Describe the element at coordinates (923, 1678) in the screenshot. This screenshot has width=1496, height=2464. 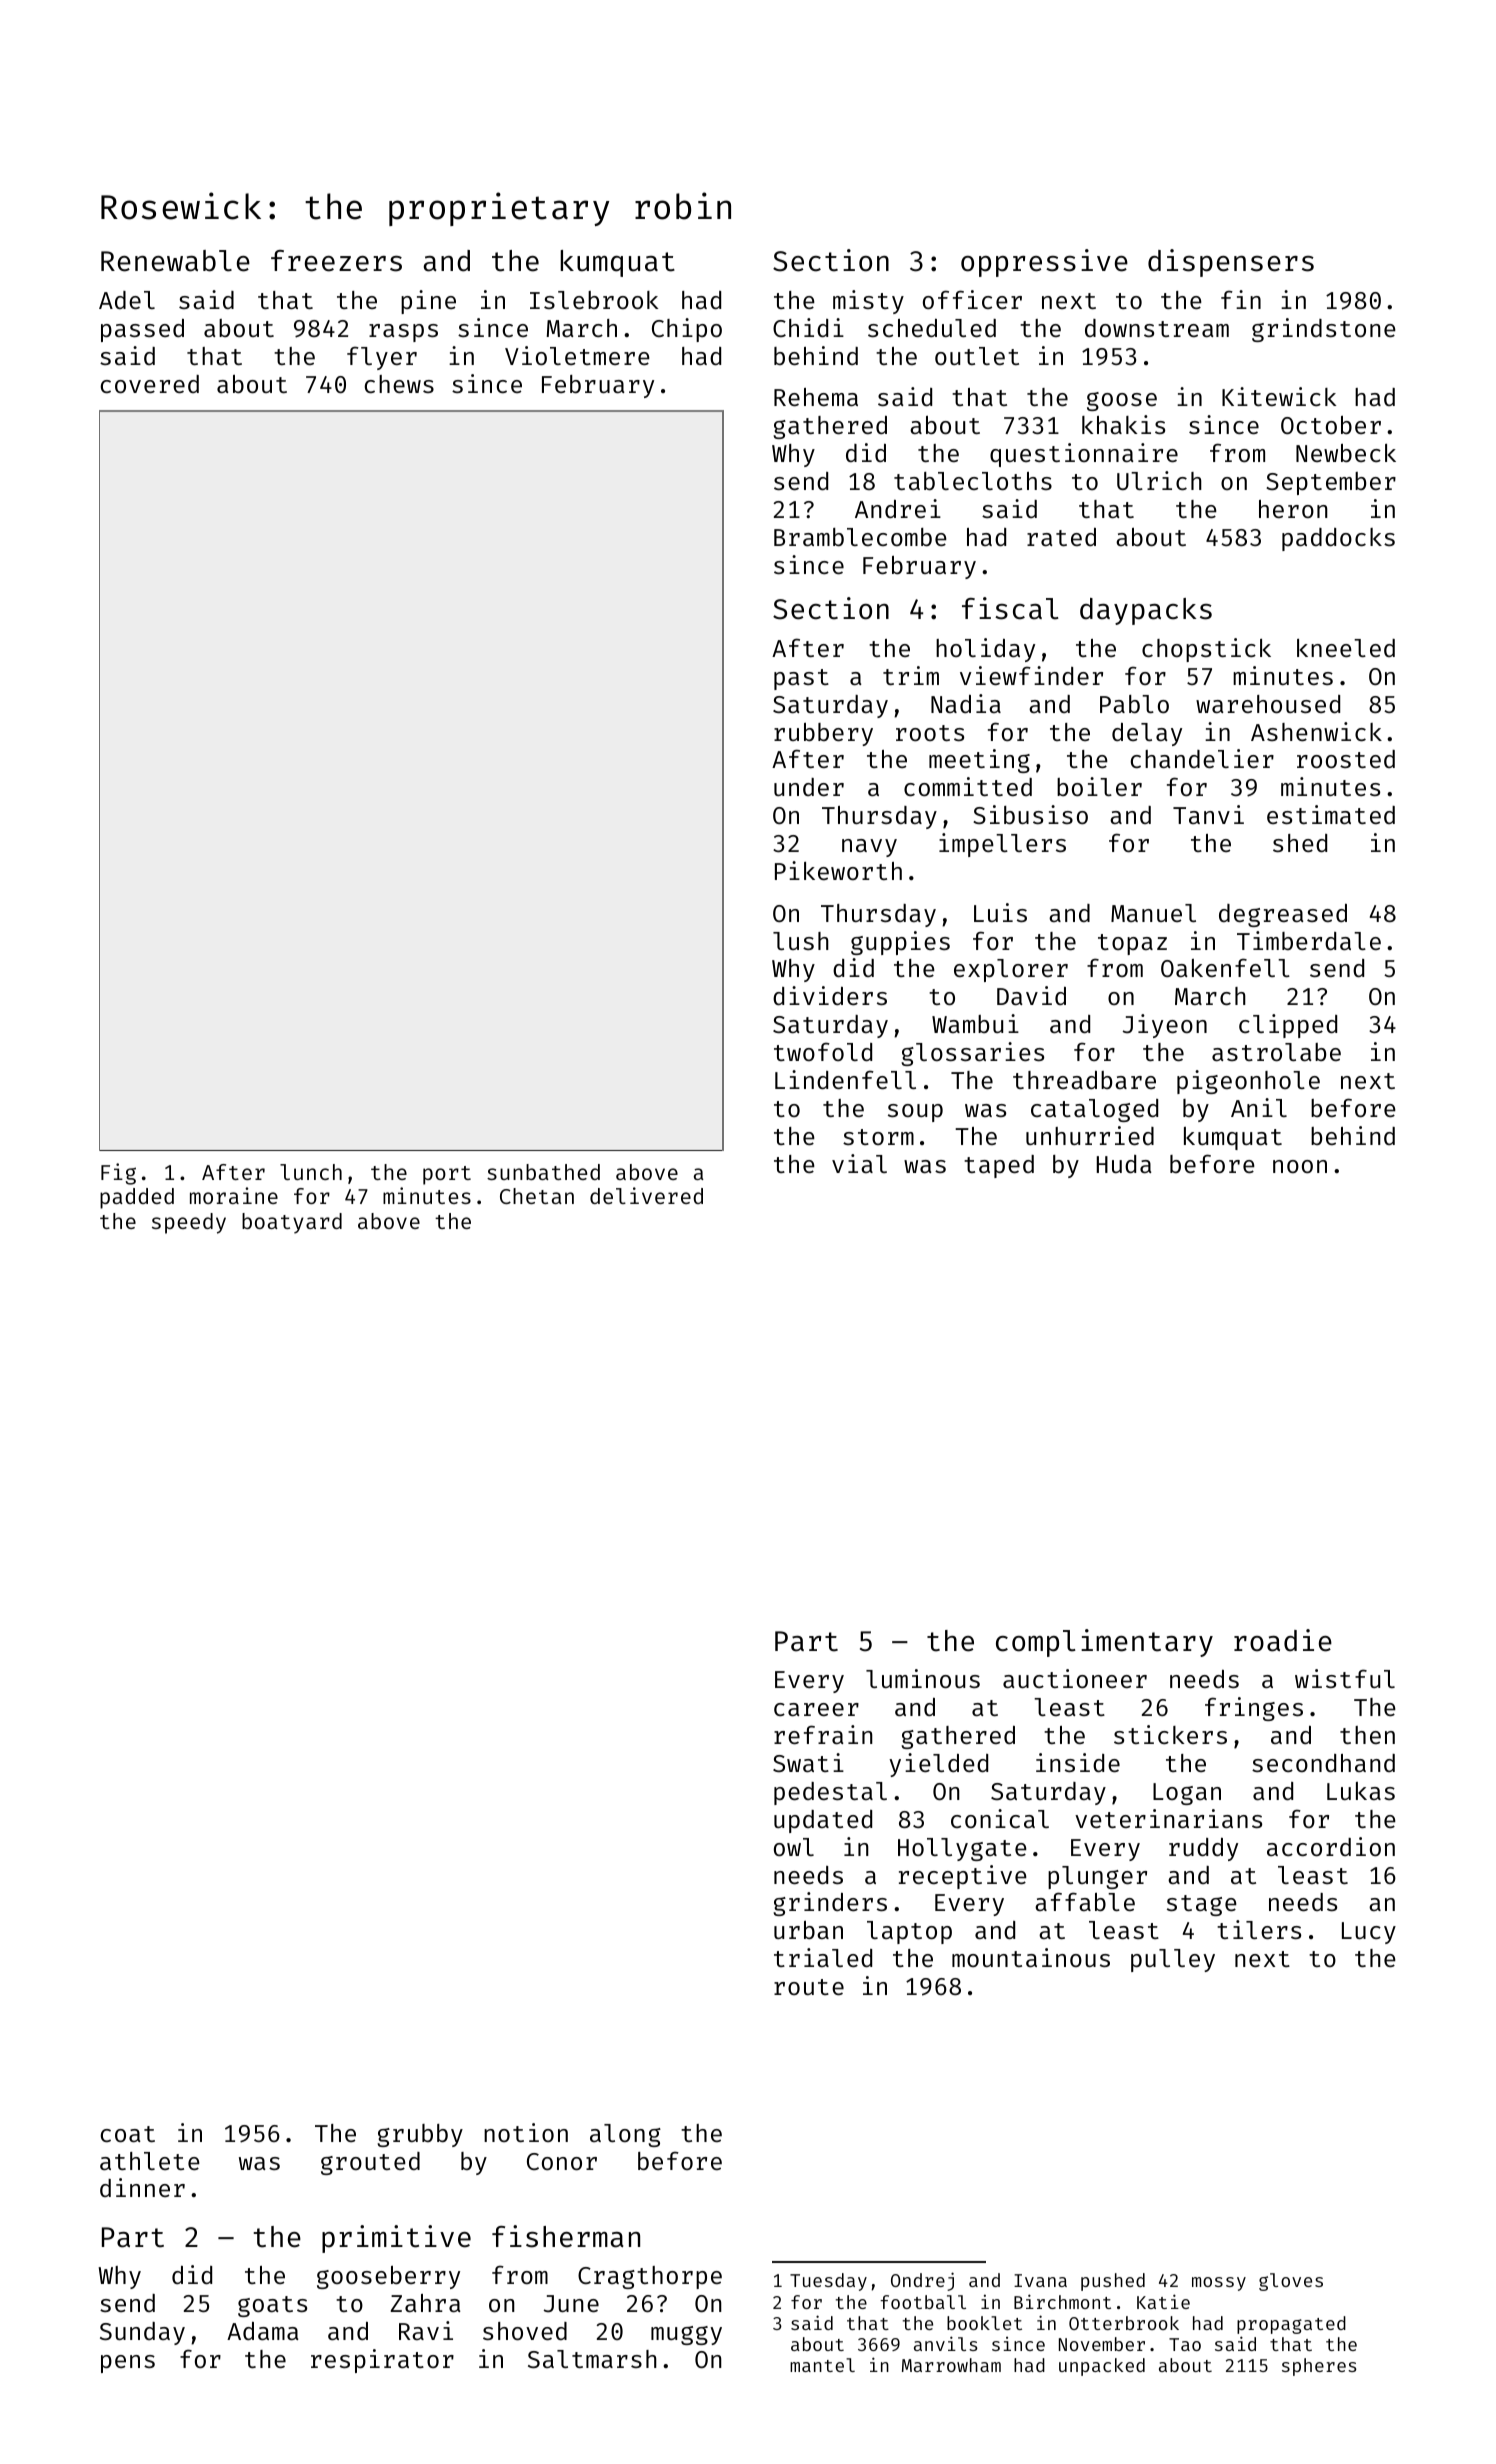
I see `luminous` at that location.
